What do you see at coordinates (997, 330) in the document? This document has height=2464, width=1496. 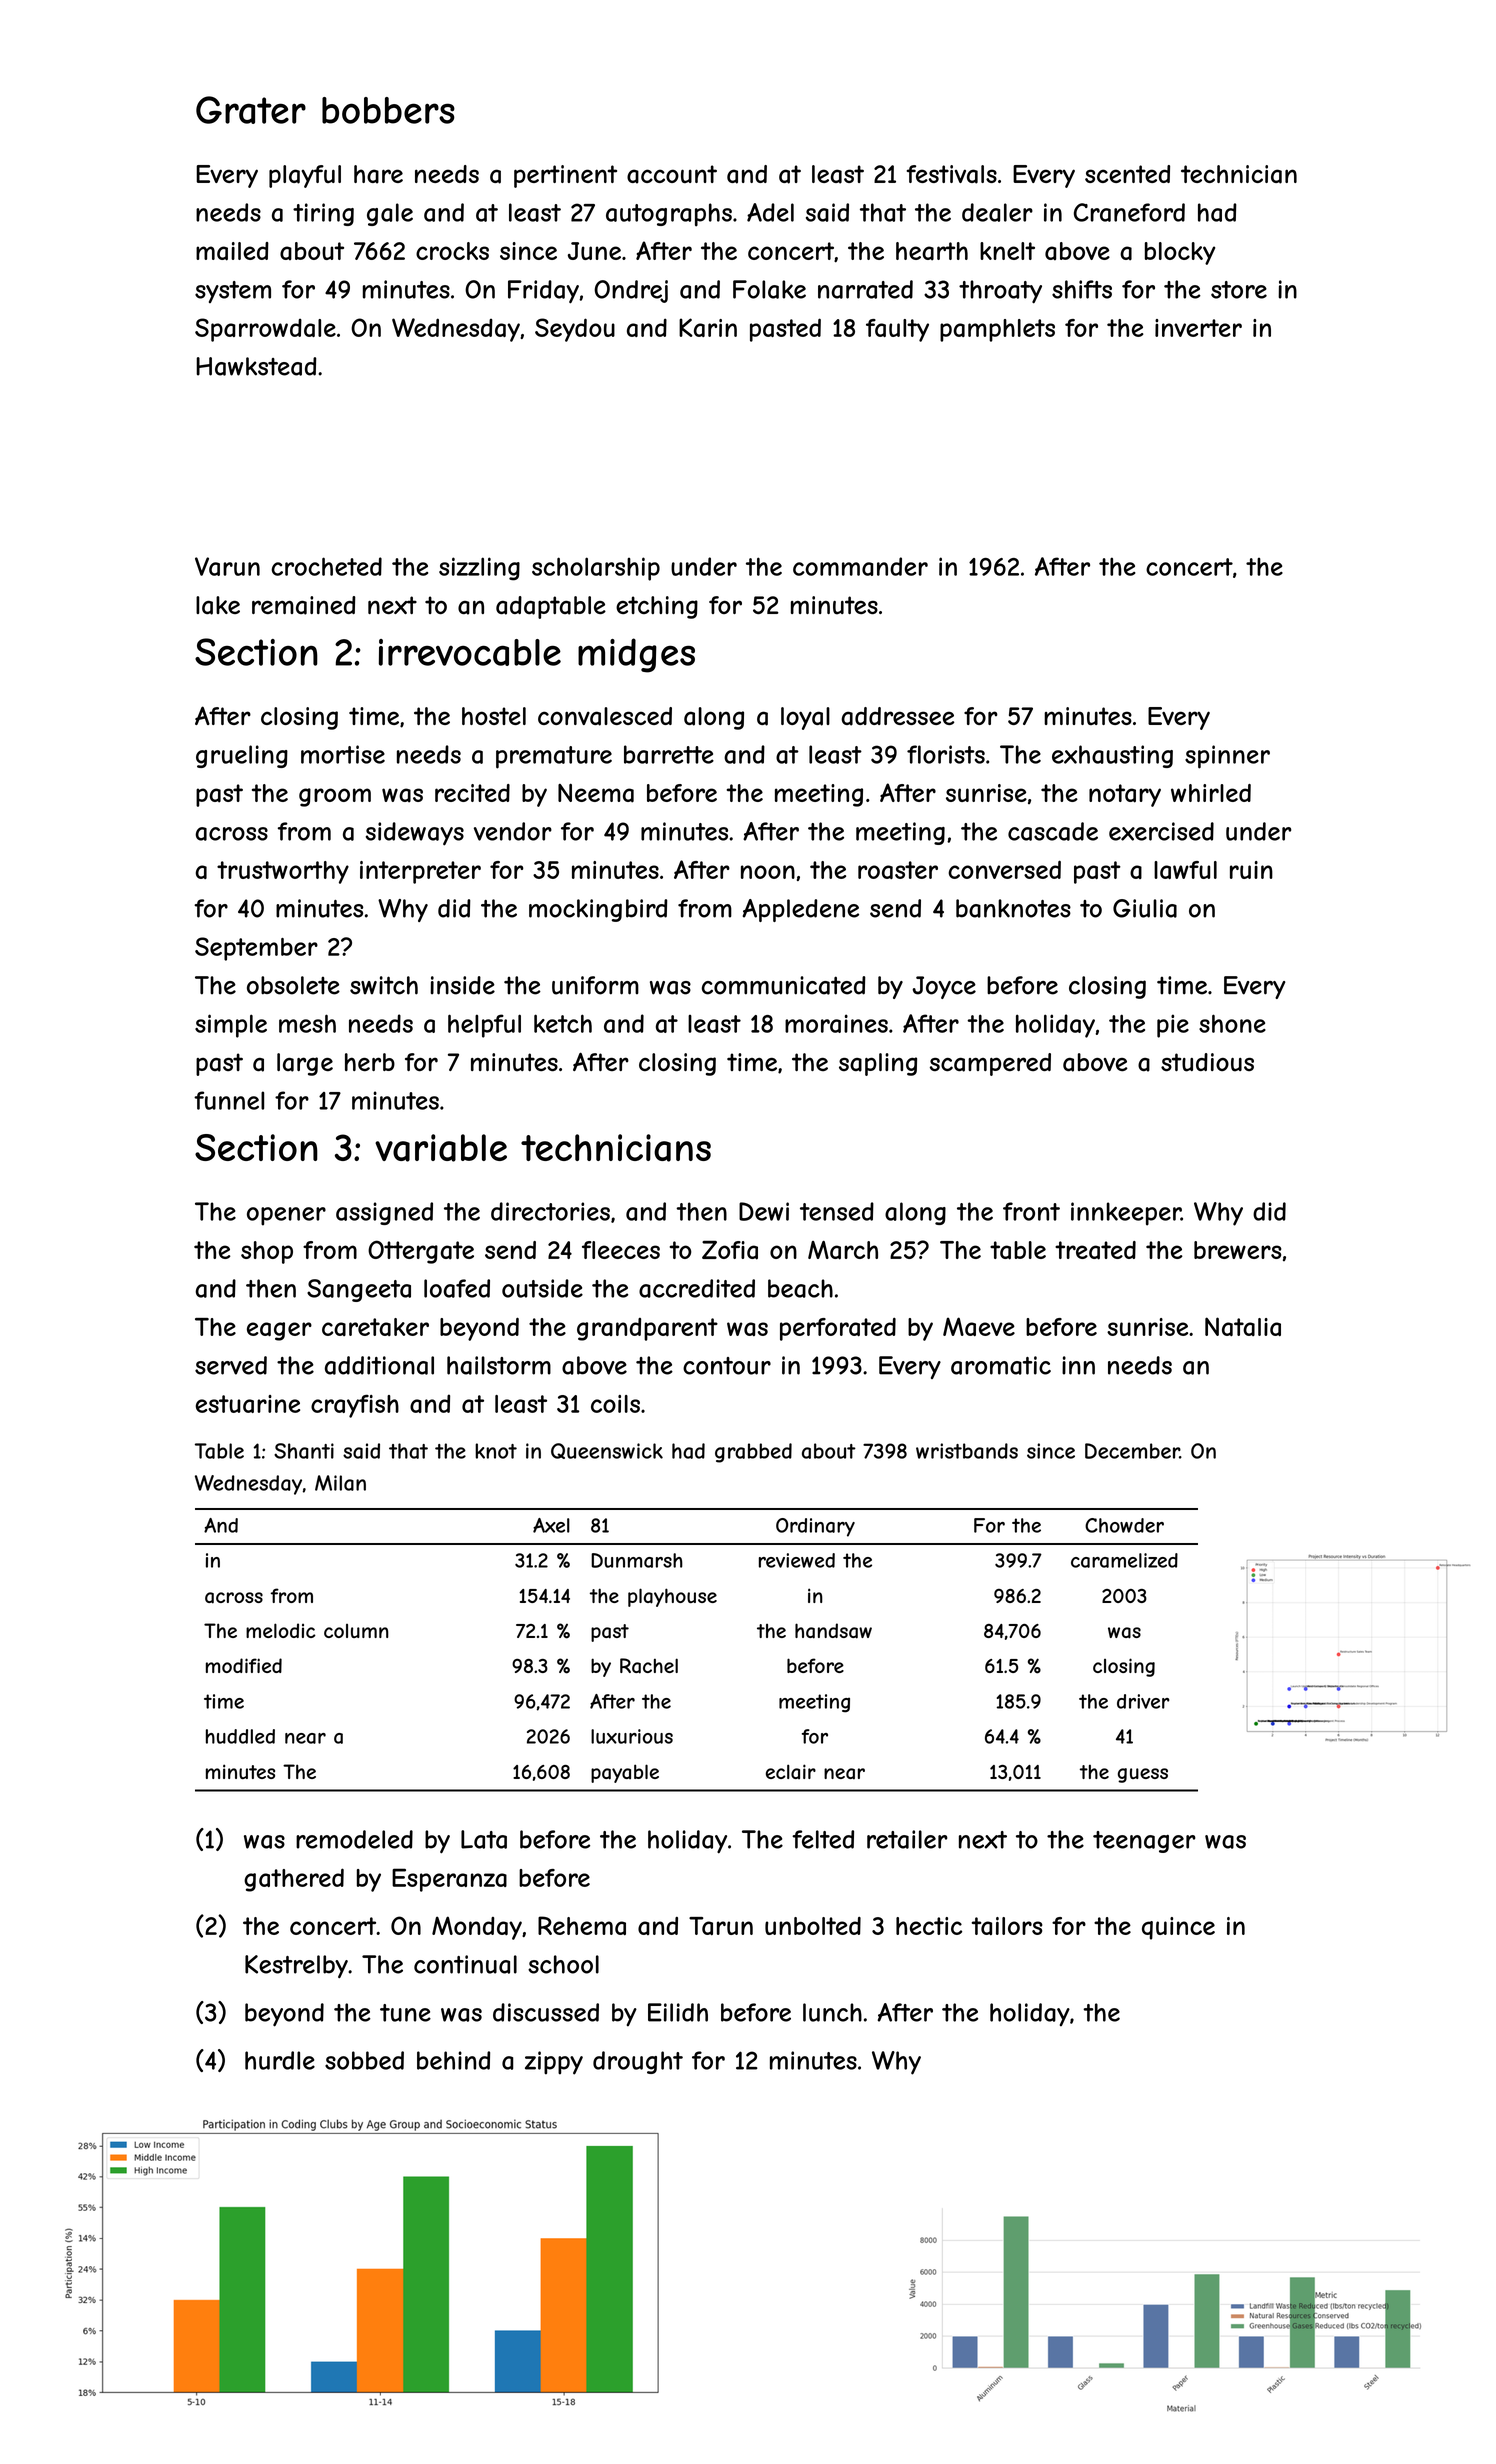 I see `pamphlets` at bounding box center [997, 330].
